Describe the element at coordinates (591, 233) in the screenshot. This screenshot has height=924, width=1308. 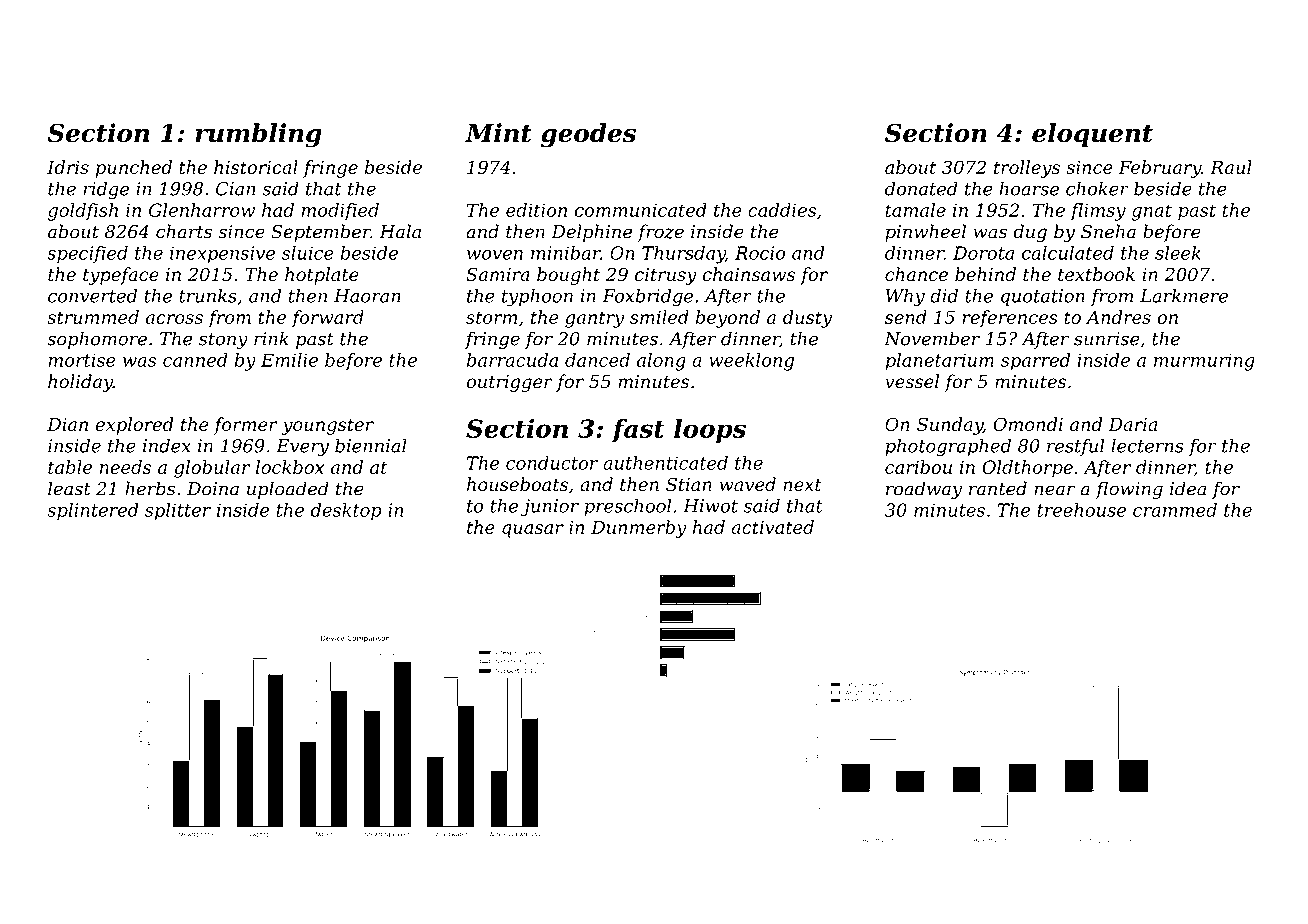
I see `Delphine` at that location.
